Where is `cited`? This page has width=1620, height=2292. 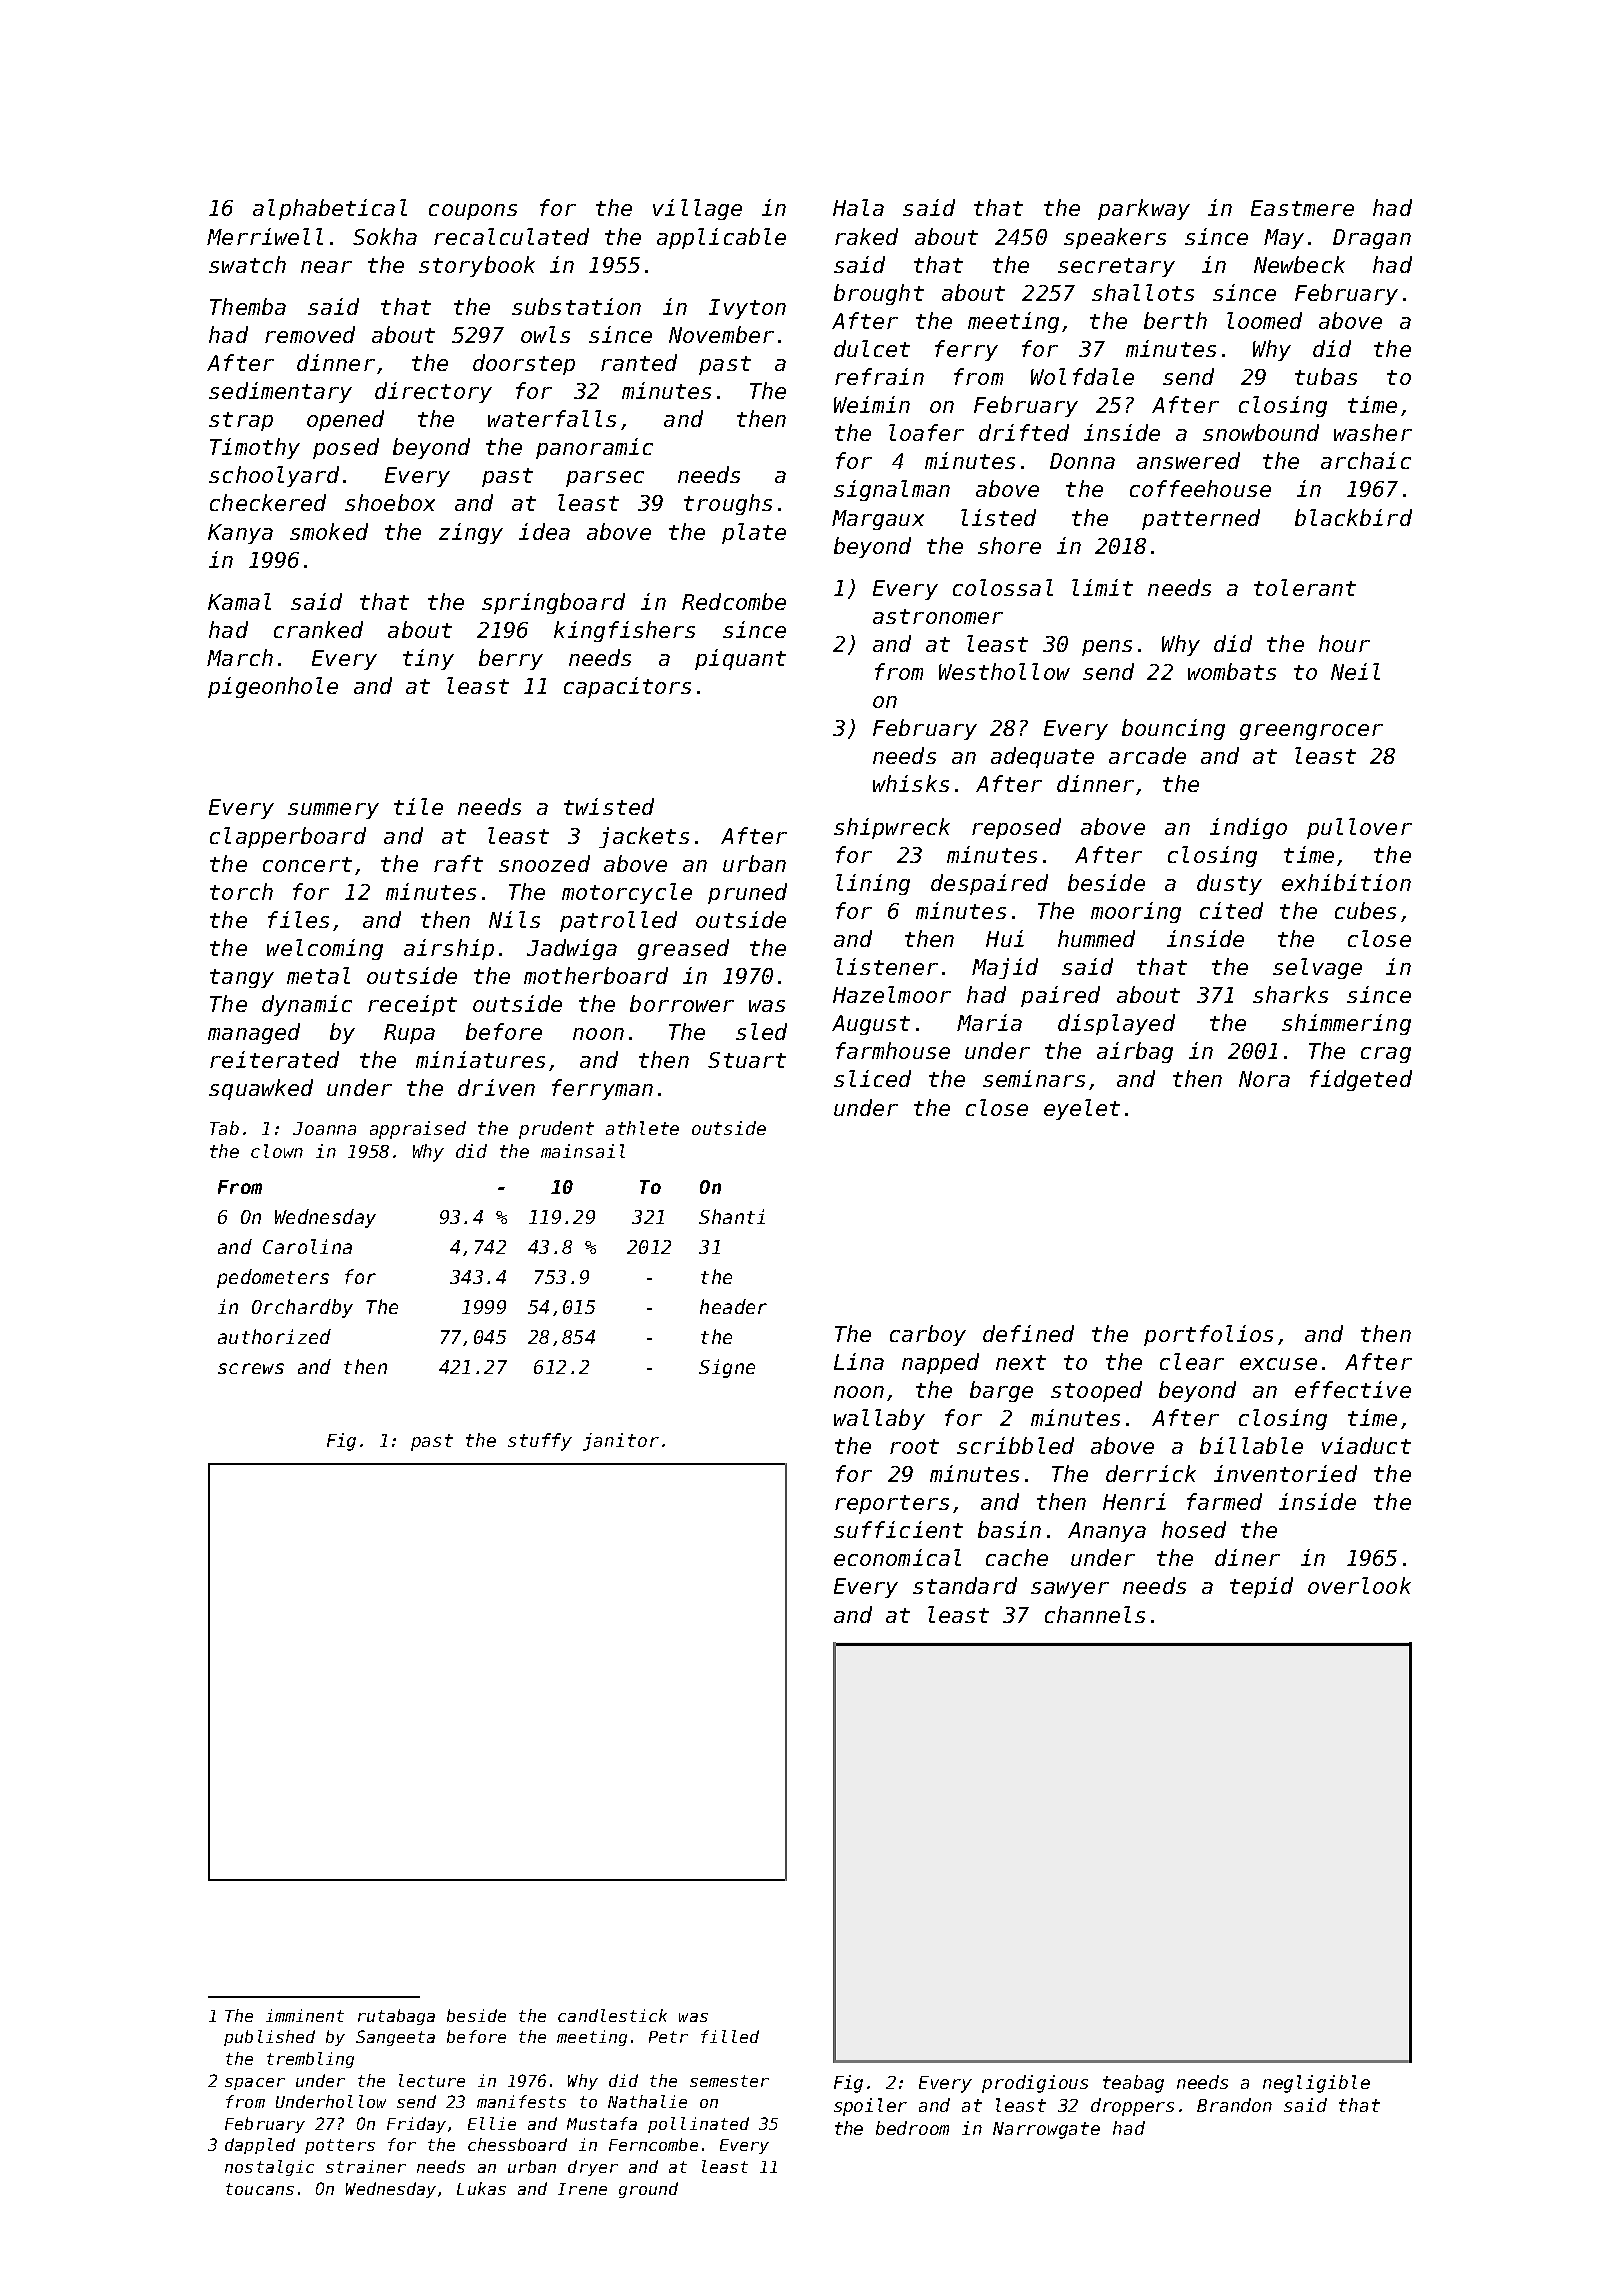 cited is located at coordinates (1231, 910).
